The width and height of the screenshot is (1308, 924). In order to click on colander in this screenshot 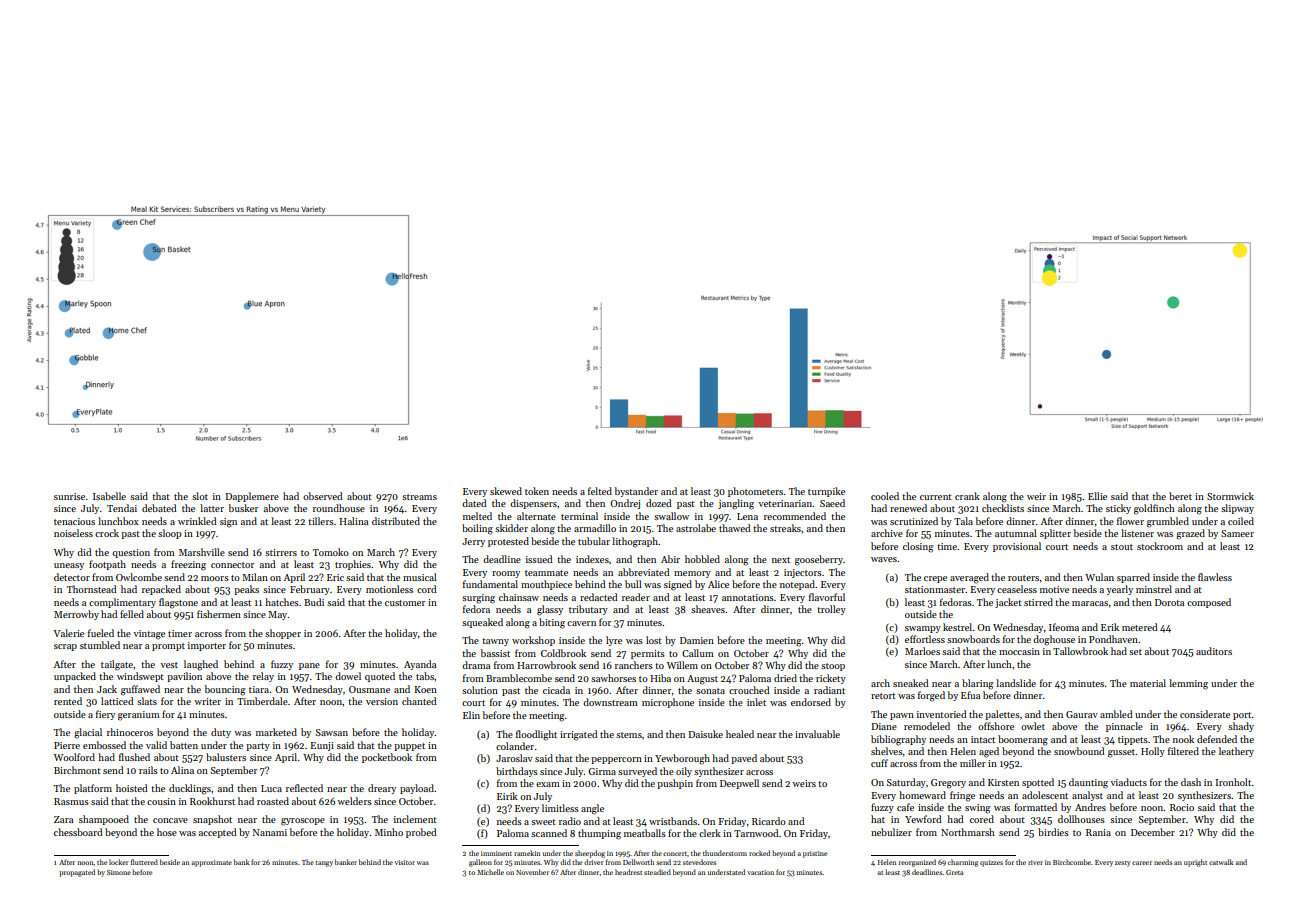, I will do `click(515, 746)`.
